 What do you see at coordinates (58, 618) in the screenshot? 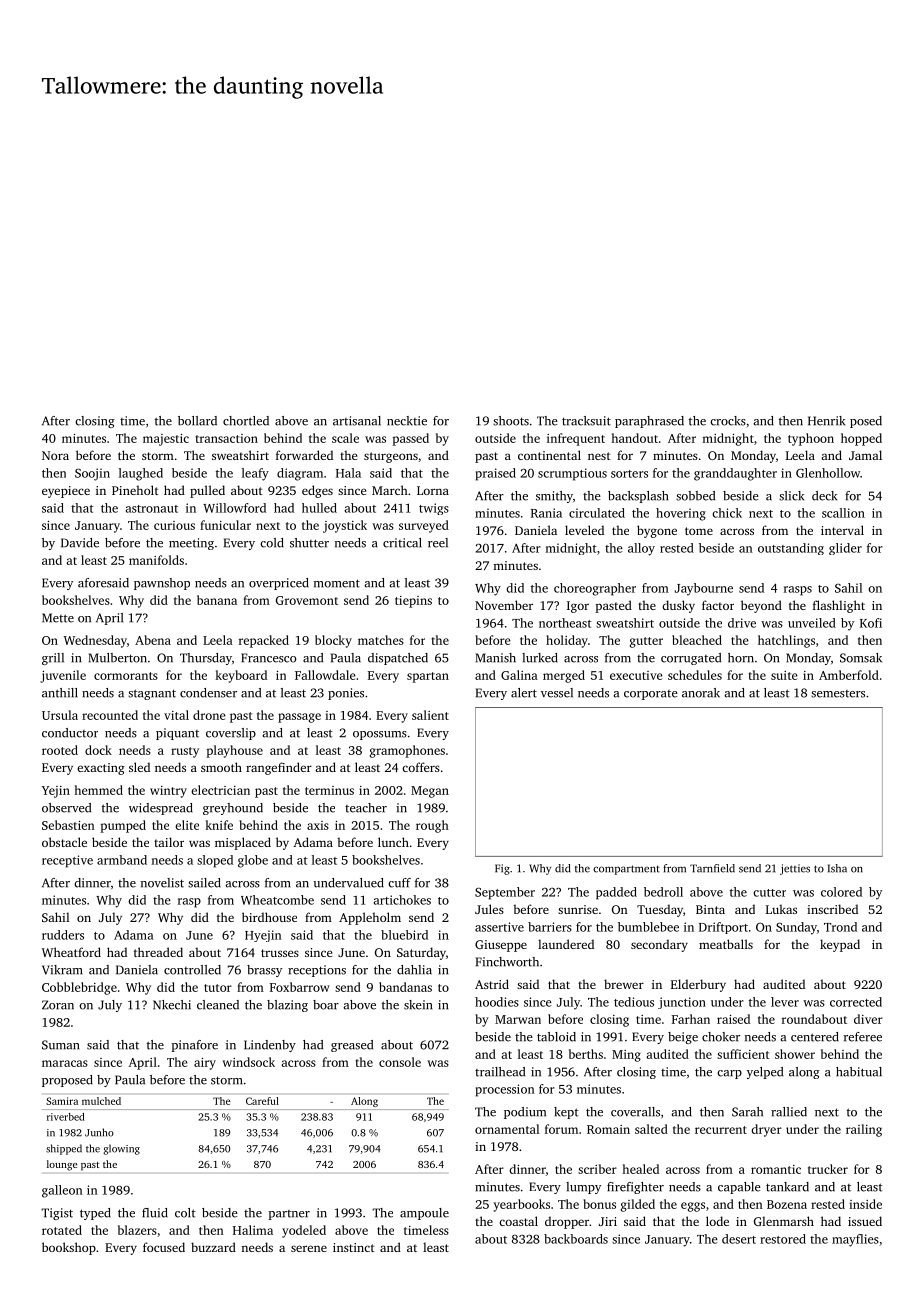
I see `Mette` at bounding box center [58, 618].
